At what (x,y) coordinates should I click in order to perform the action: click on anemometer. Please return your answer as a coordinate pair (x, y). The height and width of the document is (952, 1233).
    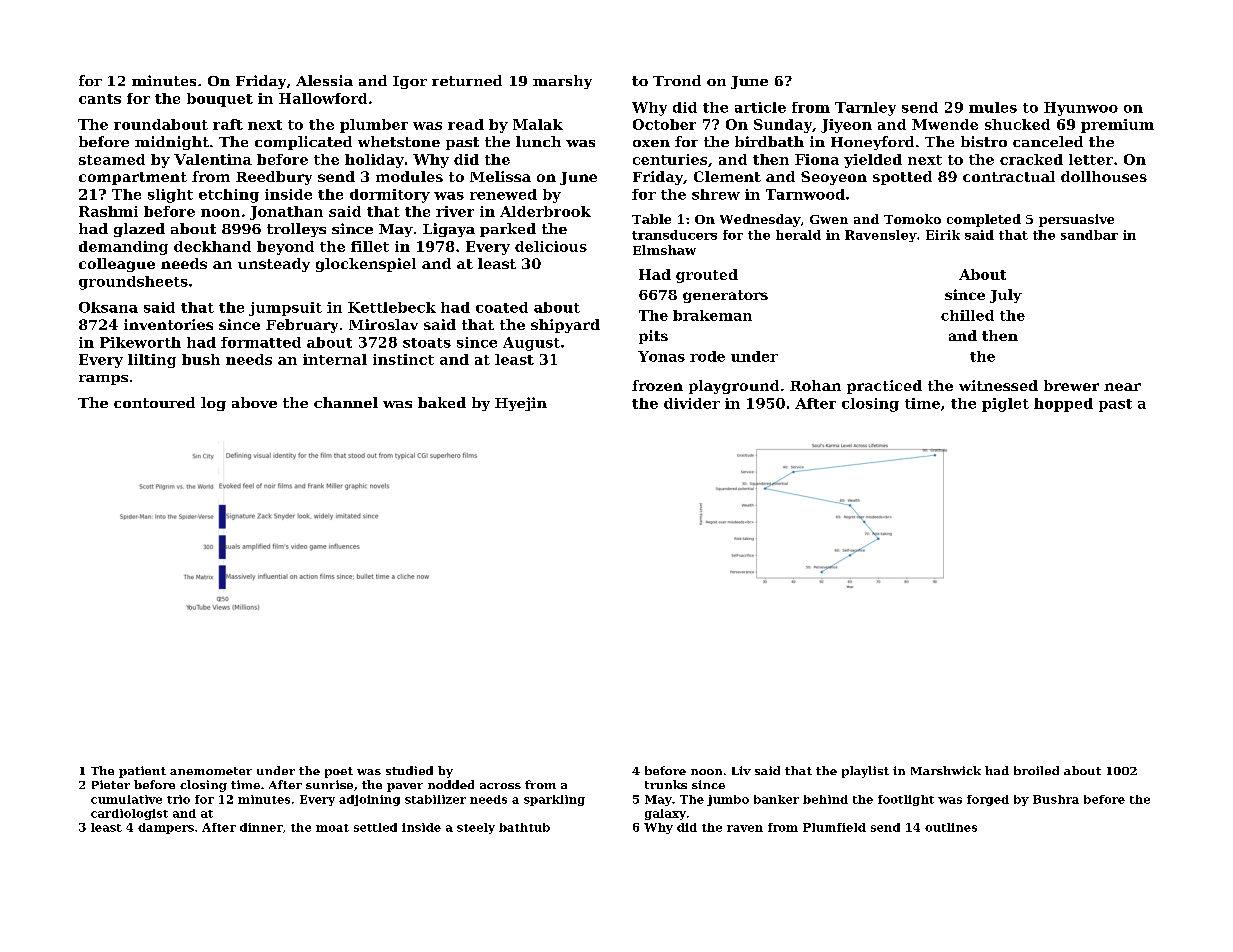
    Looking at the image, I should click on (211, 771).
